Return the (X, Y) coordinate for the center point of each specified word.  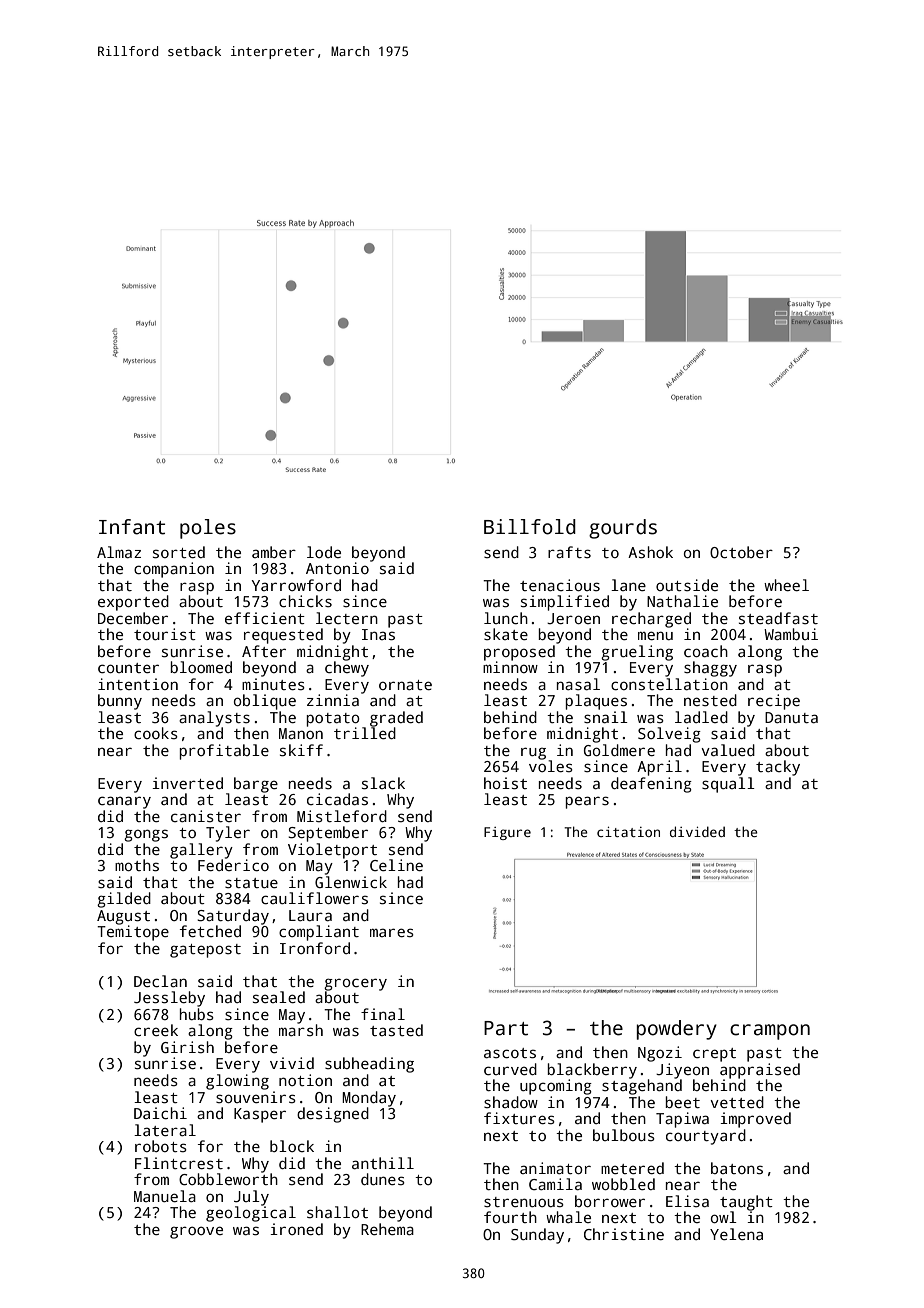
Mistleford (342, 816)
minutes (273, 684)
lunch (506, 618)
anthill (383, 1163)
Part (506, 1028)
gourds (623, 529)
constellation (669, 684)
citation (628, 832)
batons (737, 1168)
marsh (301, 1030)
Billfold (530, 527)
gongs (146, 835)
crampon (770, 1032)
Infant (132, 527)
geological (251, 1214)
